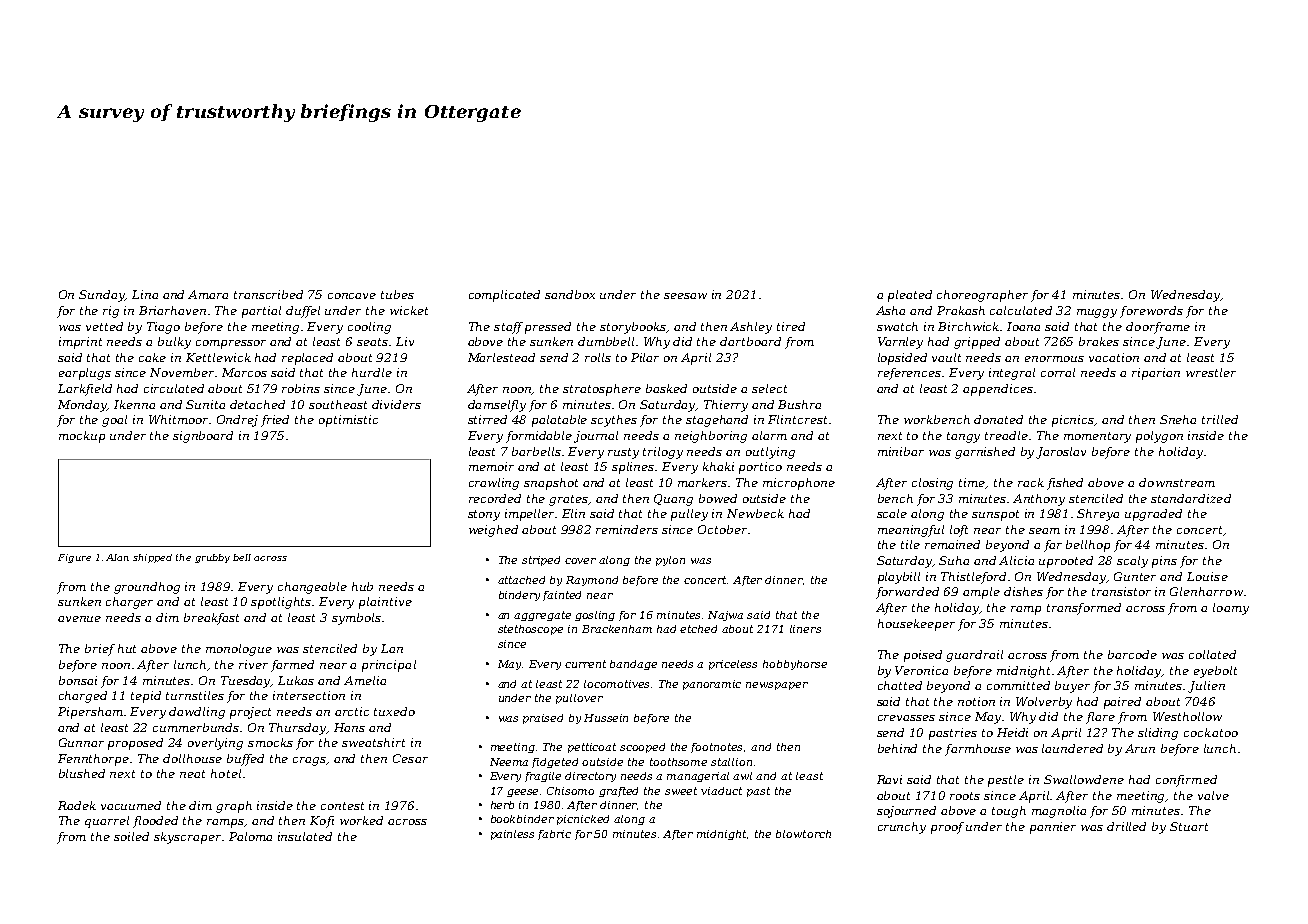 This image has width=1308, height=924. What do you see at coordinates (1084, 609) in the image?
I see `transformed` at bounding box center [1084, 609].
